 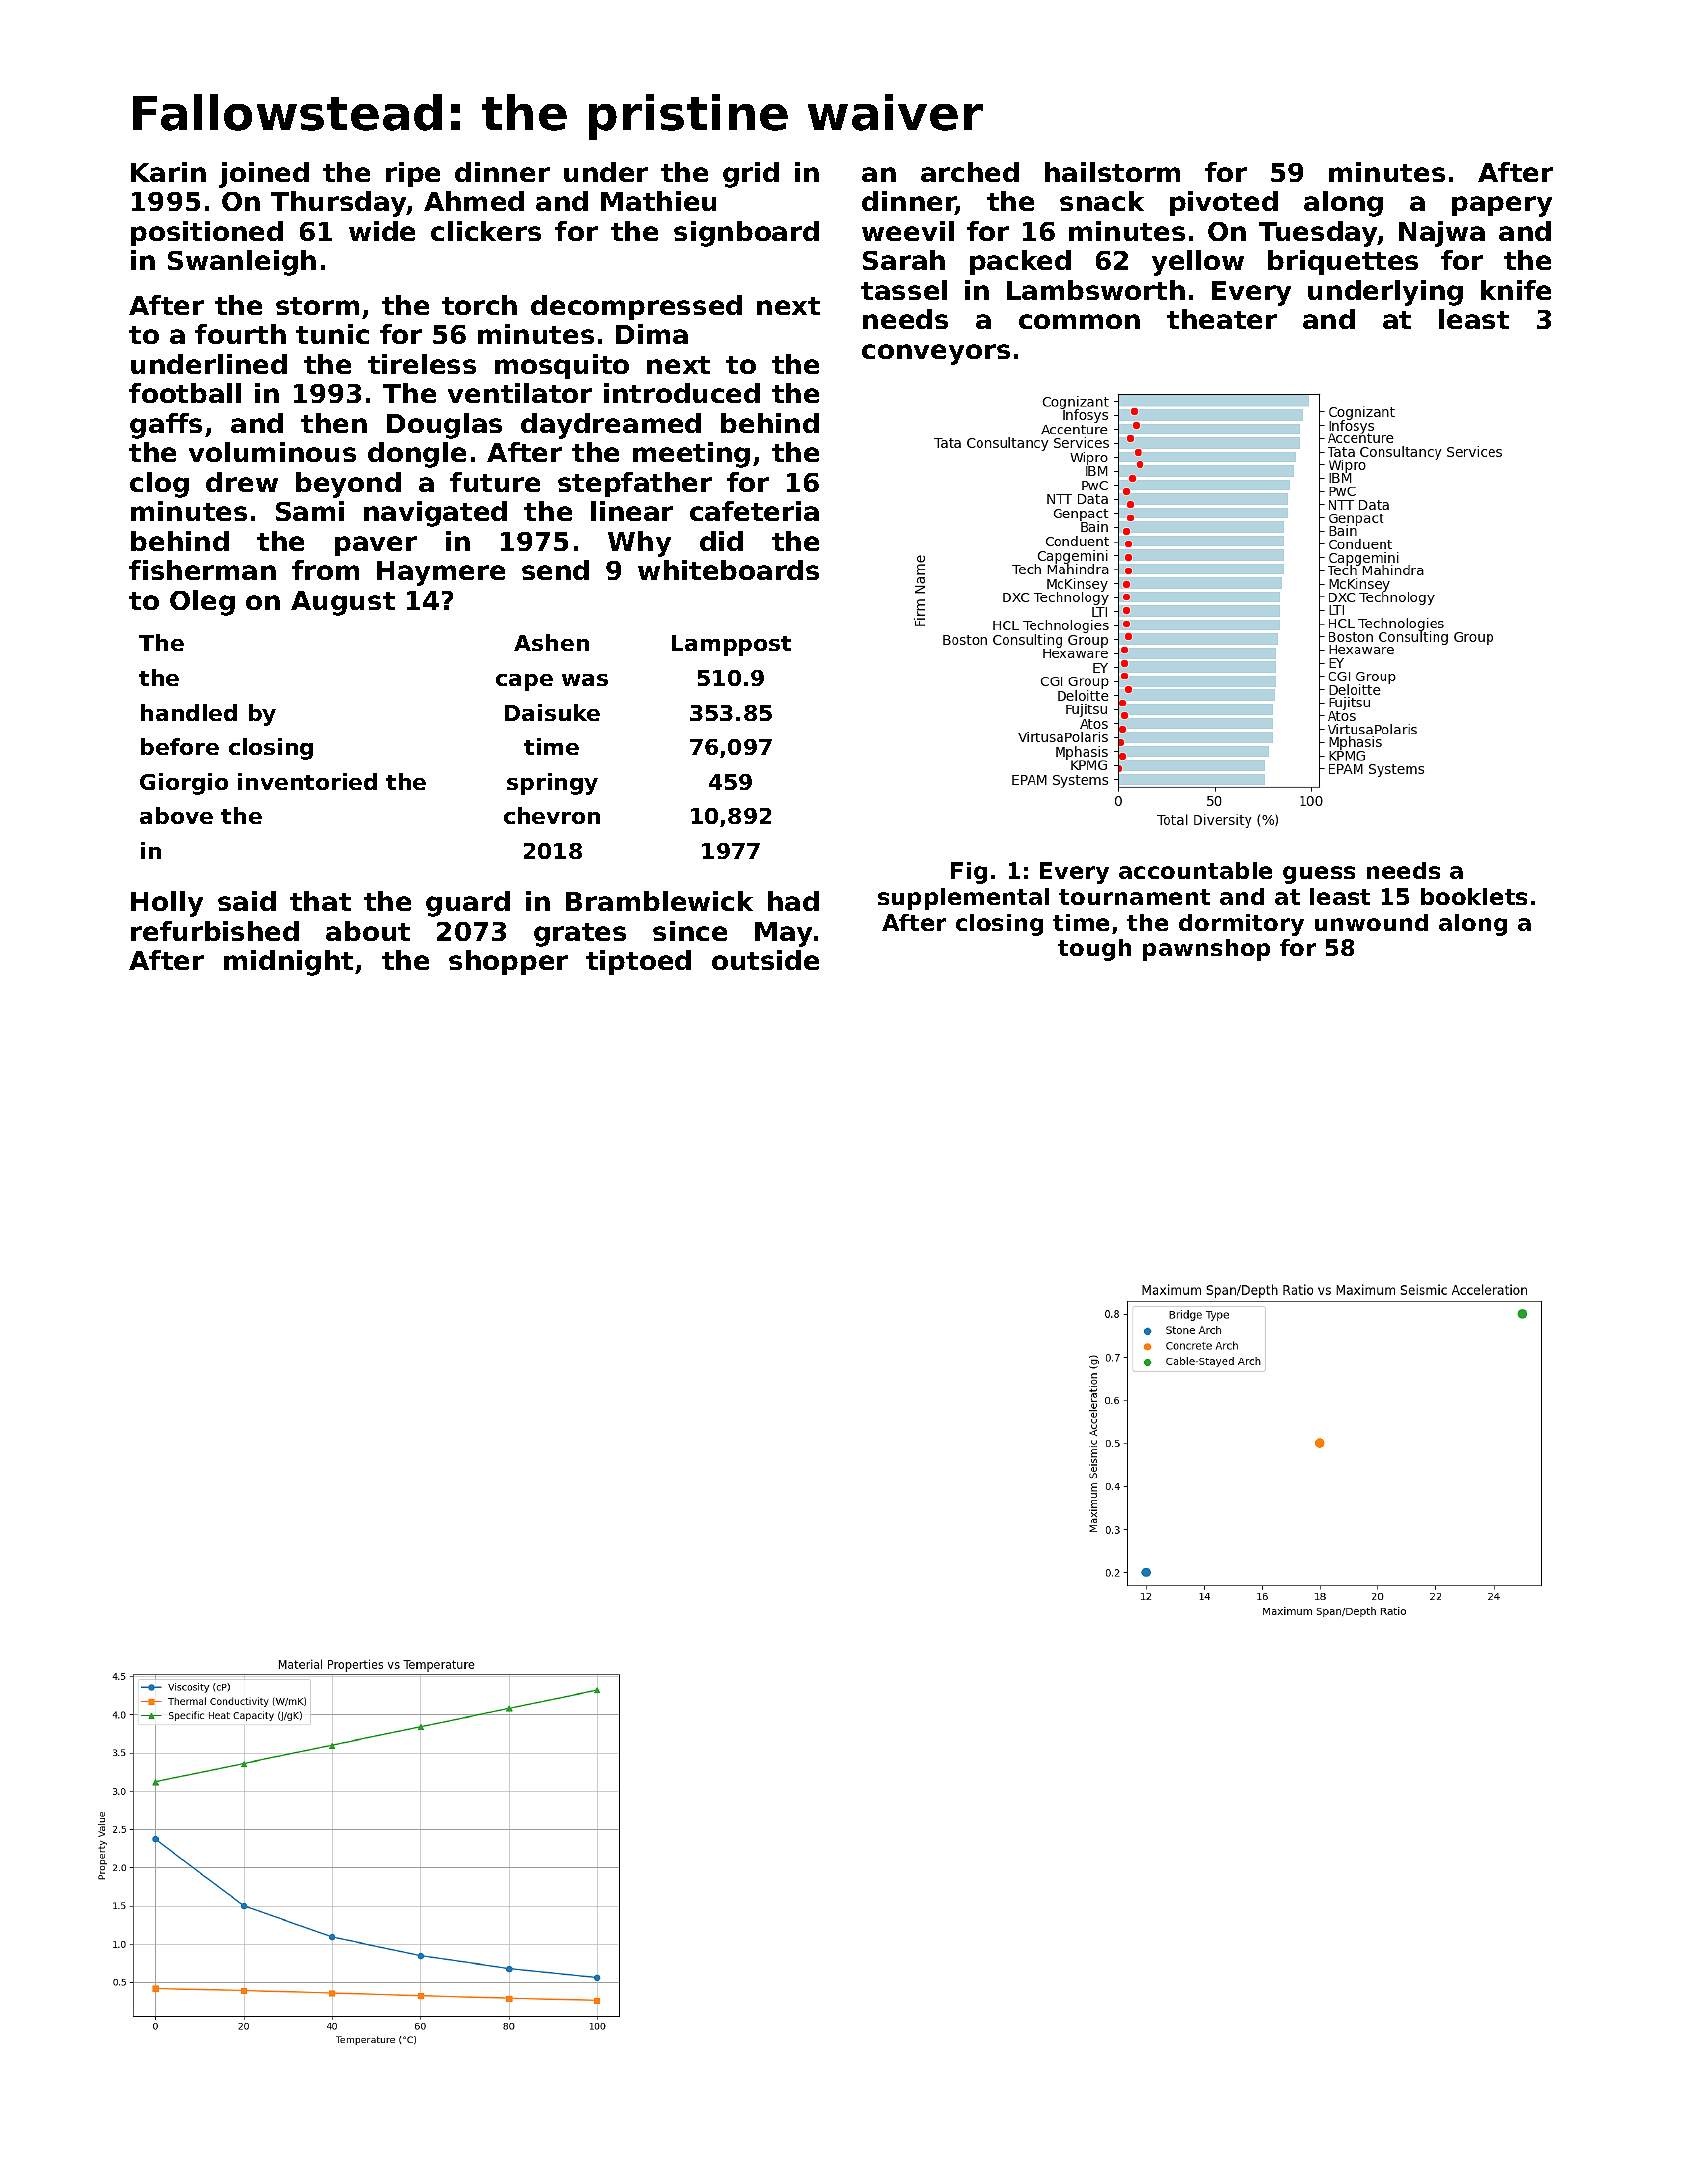 What do you see at coordinates (731, 645) in the screenshot?
I see `Lamppost` at bounding box center [731, 645].
